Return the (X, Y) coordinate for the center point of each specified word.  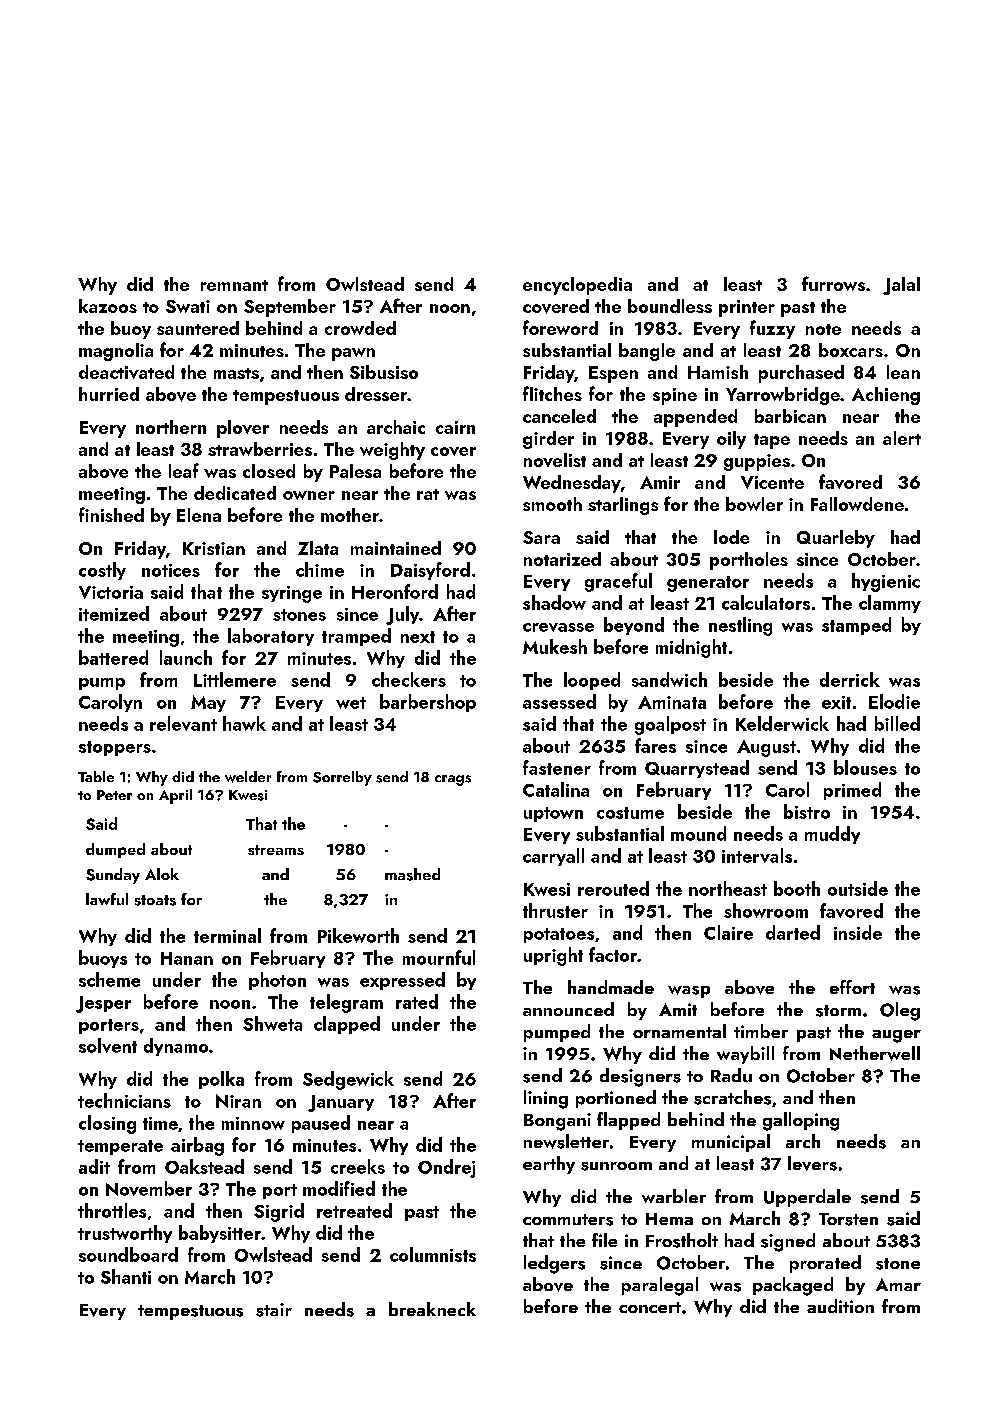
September (290, 308)
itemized (114, 613)
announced (568, 1009)
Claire (728, 932)
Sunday (113, 876)
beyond (634, 626)
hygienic (886, 582)
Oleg (900, 1011)
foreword (560, 327)
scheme (109, 979)
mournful (439, 957)
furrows (833, 283)
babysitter (220, 1234)
